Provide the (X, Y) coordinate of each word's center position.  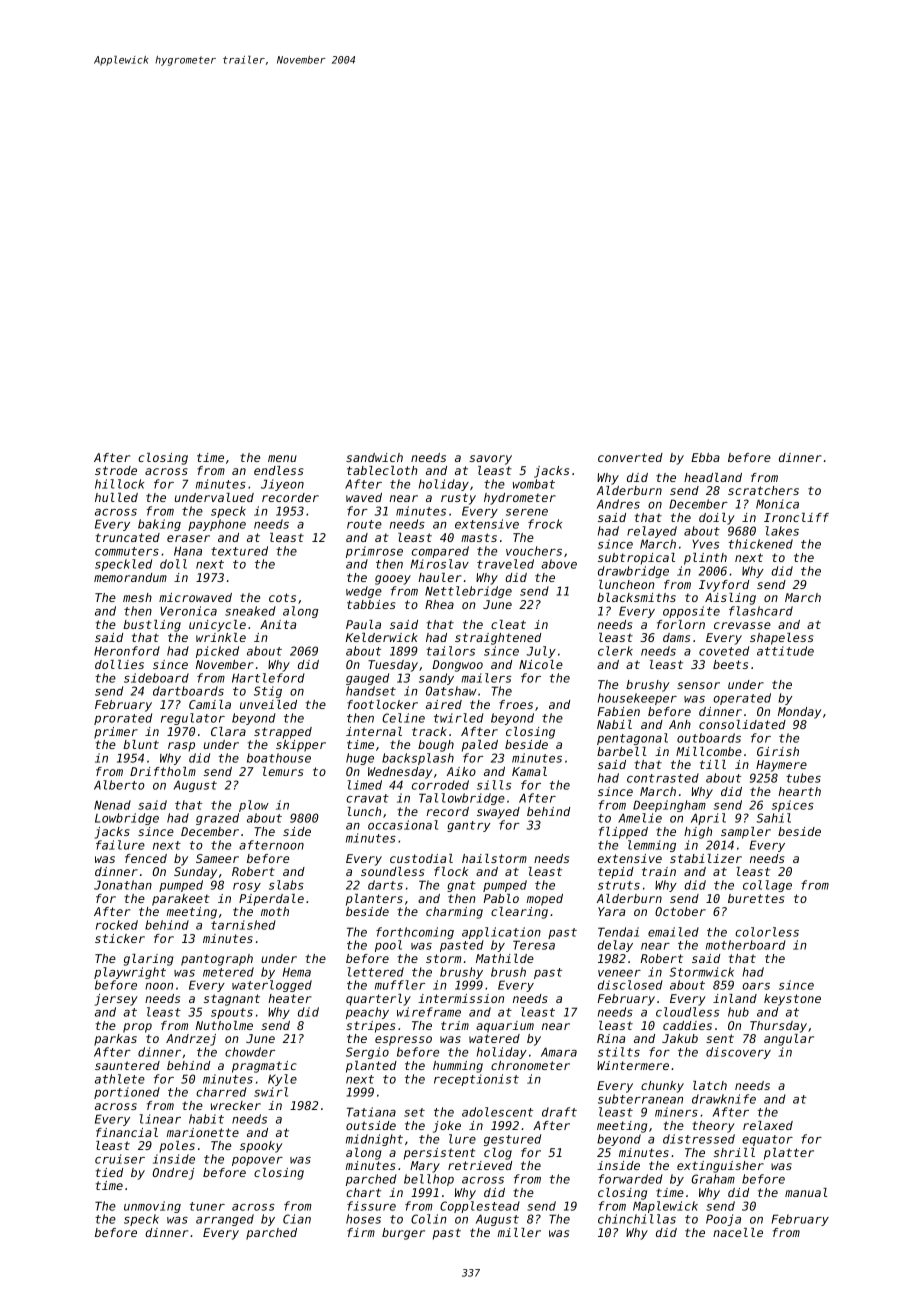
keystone (792, 1000)
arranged (225, 1220)
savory (490, 460)
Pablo (501, 898)
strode (116, 470)
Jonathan (123, 885)
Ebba (705, 457)
